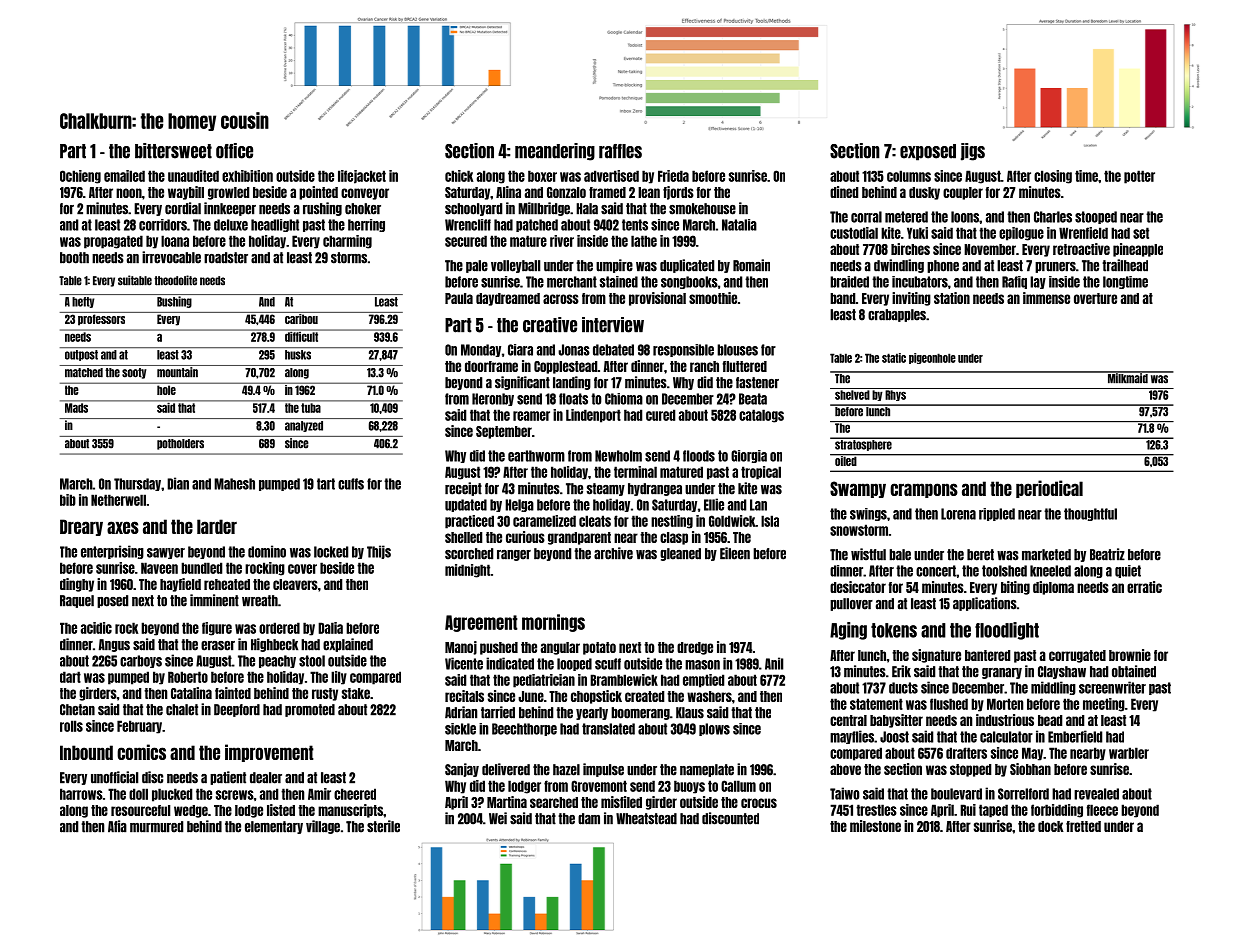 This screenshot has height=952, width=1233. Describe the element at coordinates (269, 753) in the screenshot. I see `improvement` at that location.
